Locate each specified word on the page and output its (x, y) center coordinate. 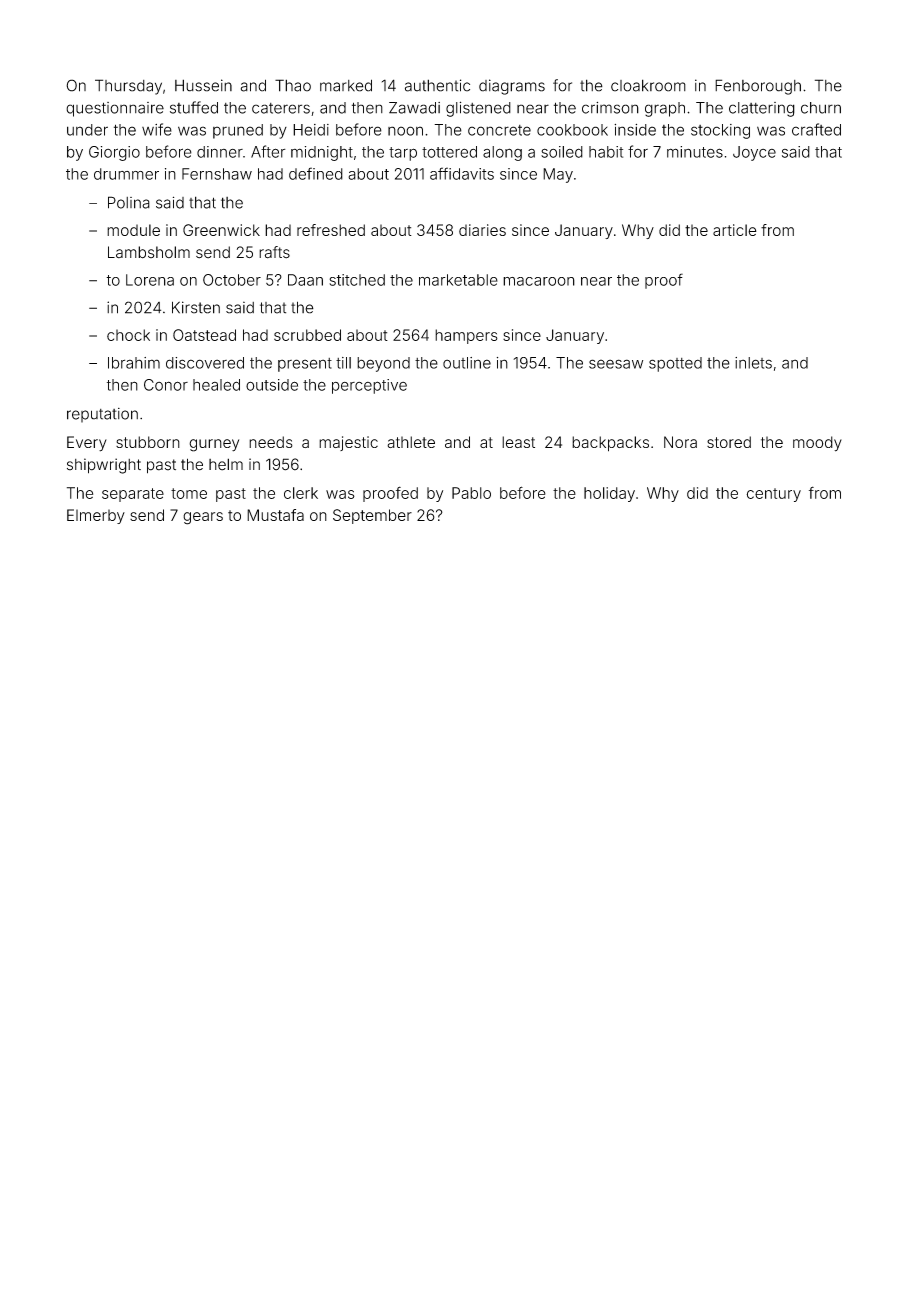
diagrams (512, 87)
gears (203, 518)
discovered (205, 363)
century (773, 495)
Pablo (471, 493)
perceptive (369, 386)
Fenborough (758, 87)
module (133, 230)
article (735, 230)
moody (817, 444)
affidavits (462, 173)
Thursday (128, 87)
